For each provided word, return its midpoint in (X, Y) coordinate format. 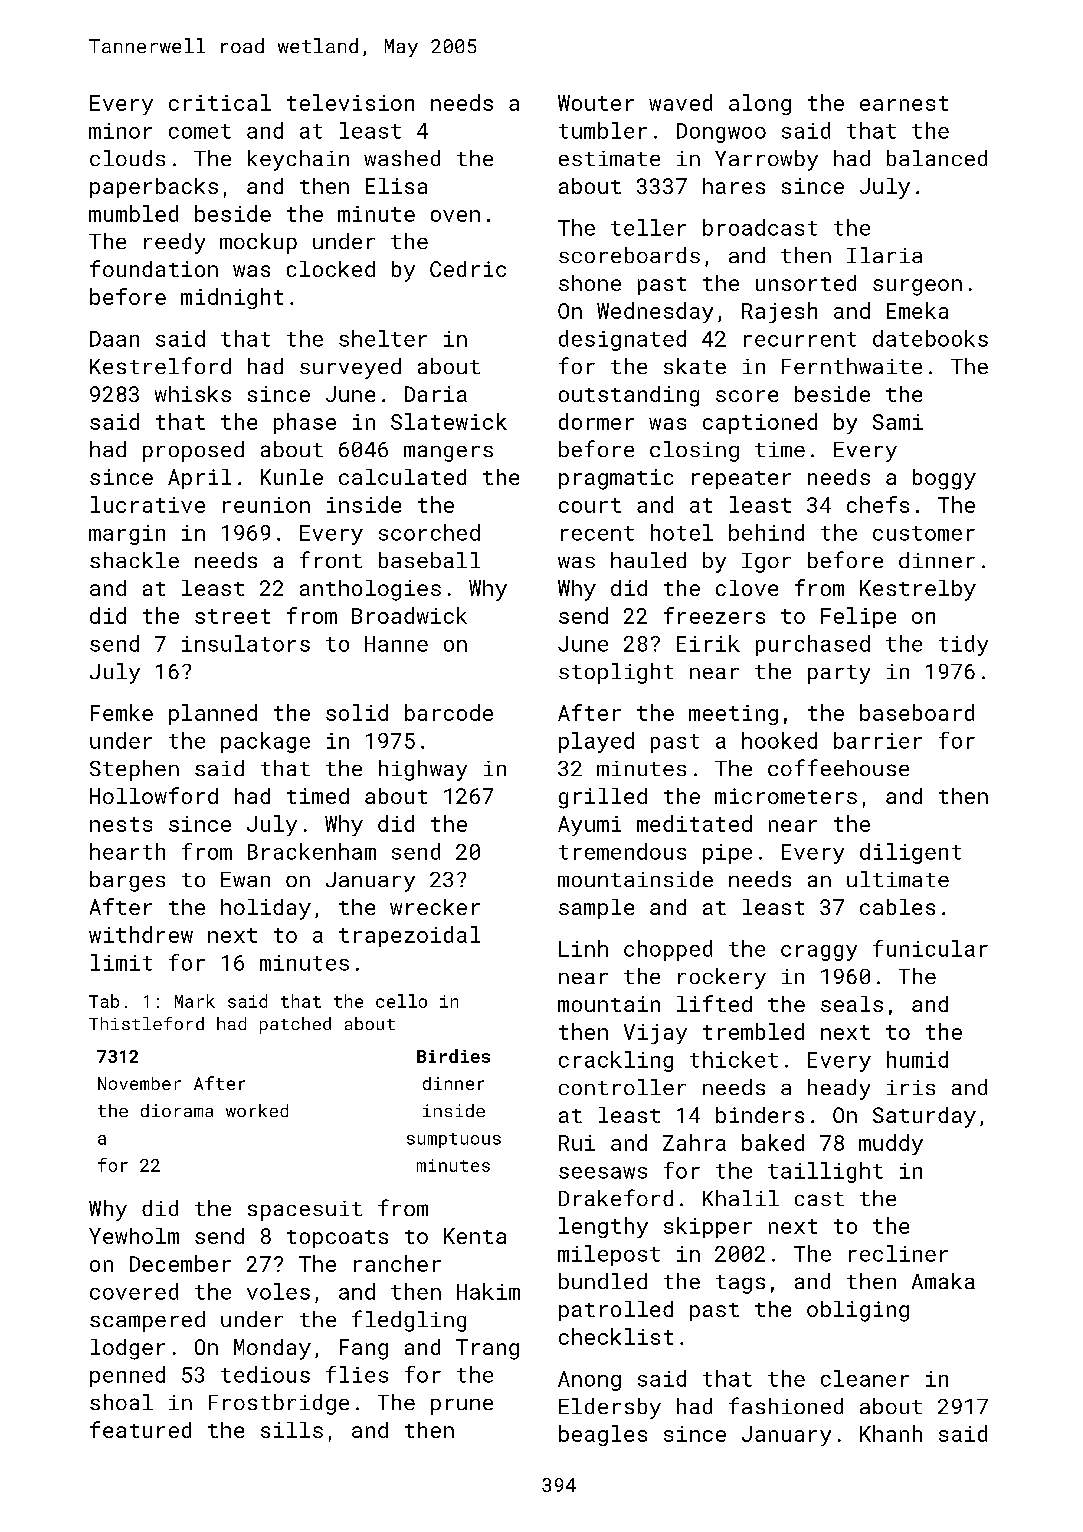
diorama (177, 1110)
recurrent (800, 339)
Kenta (475, 1236)
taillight (825, 1172)
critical (220, 102)
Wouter (596, 103)
